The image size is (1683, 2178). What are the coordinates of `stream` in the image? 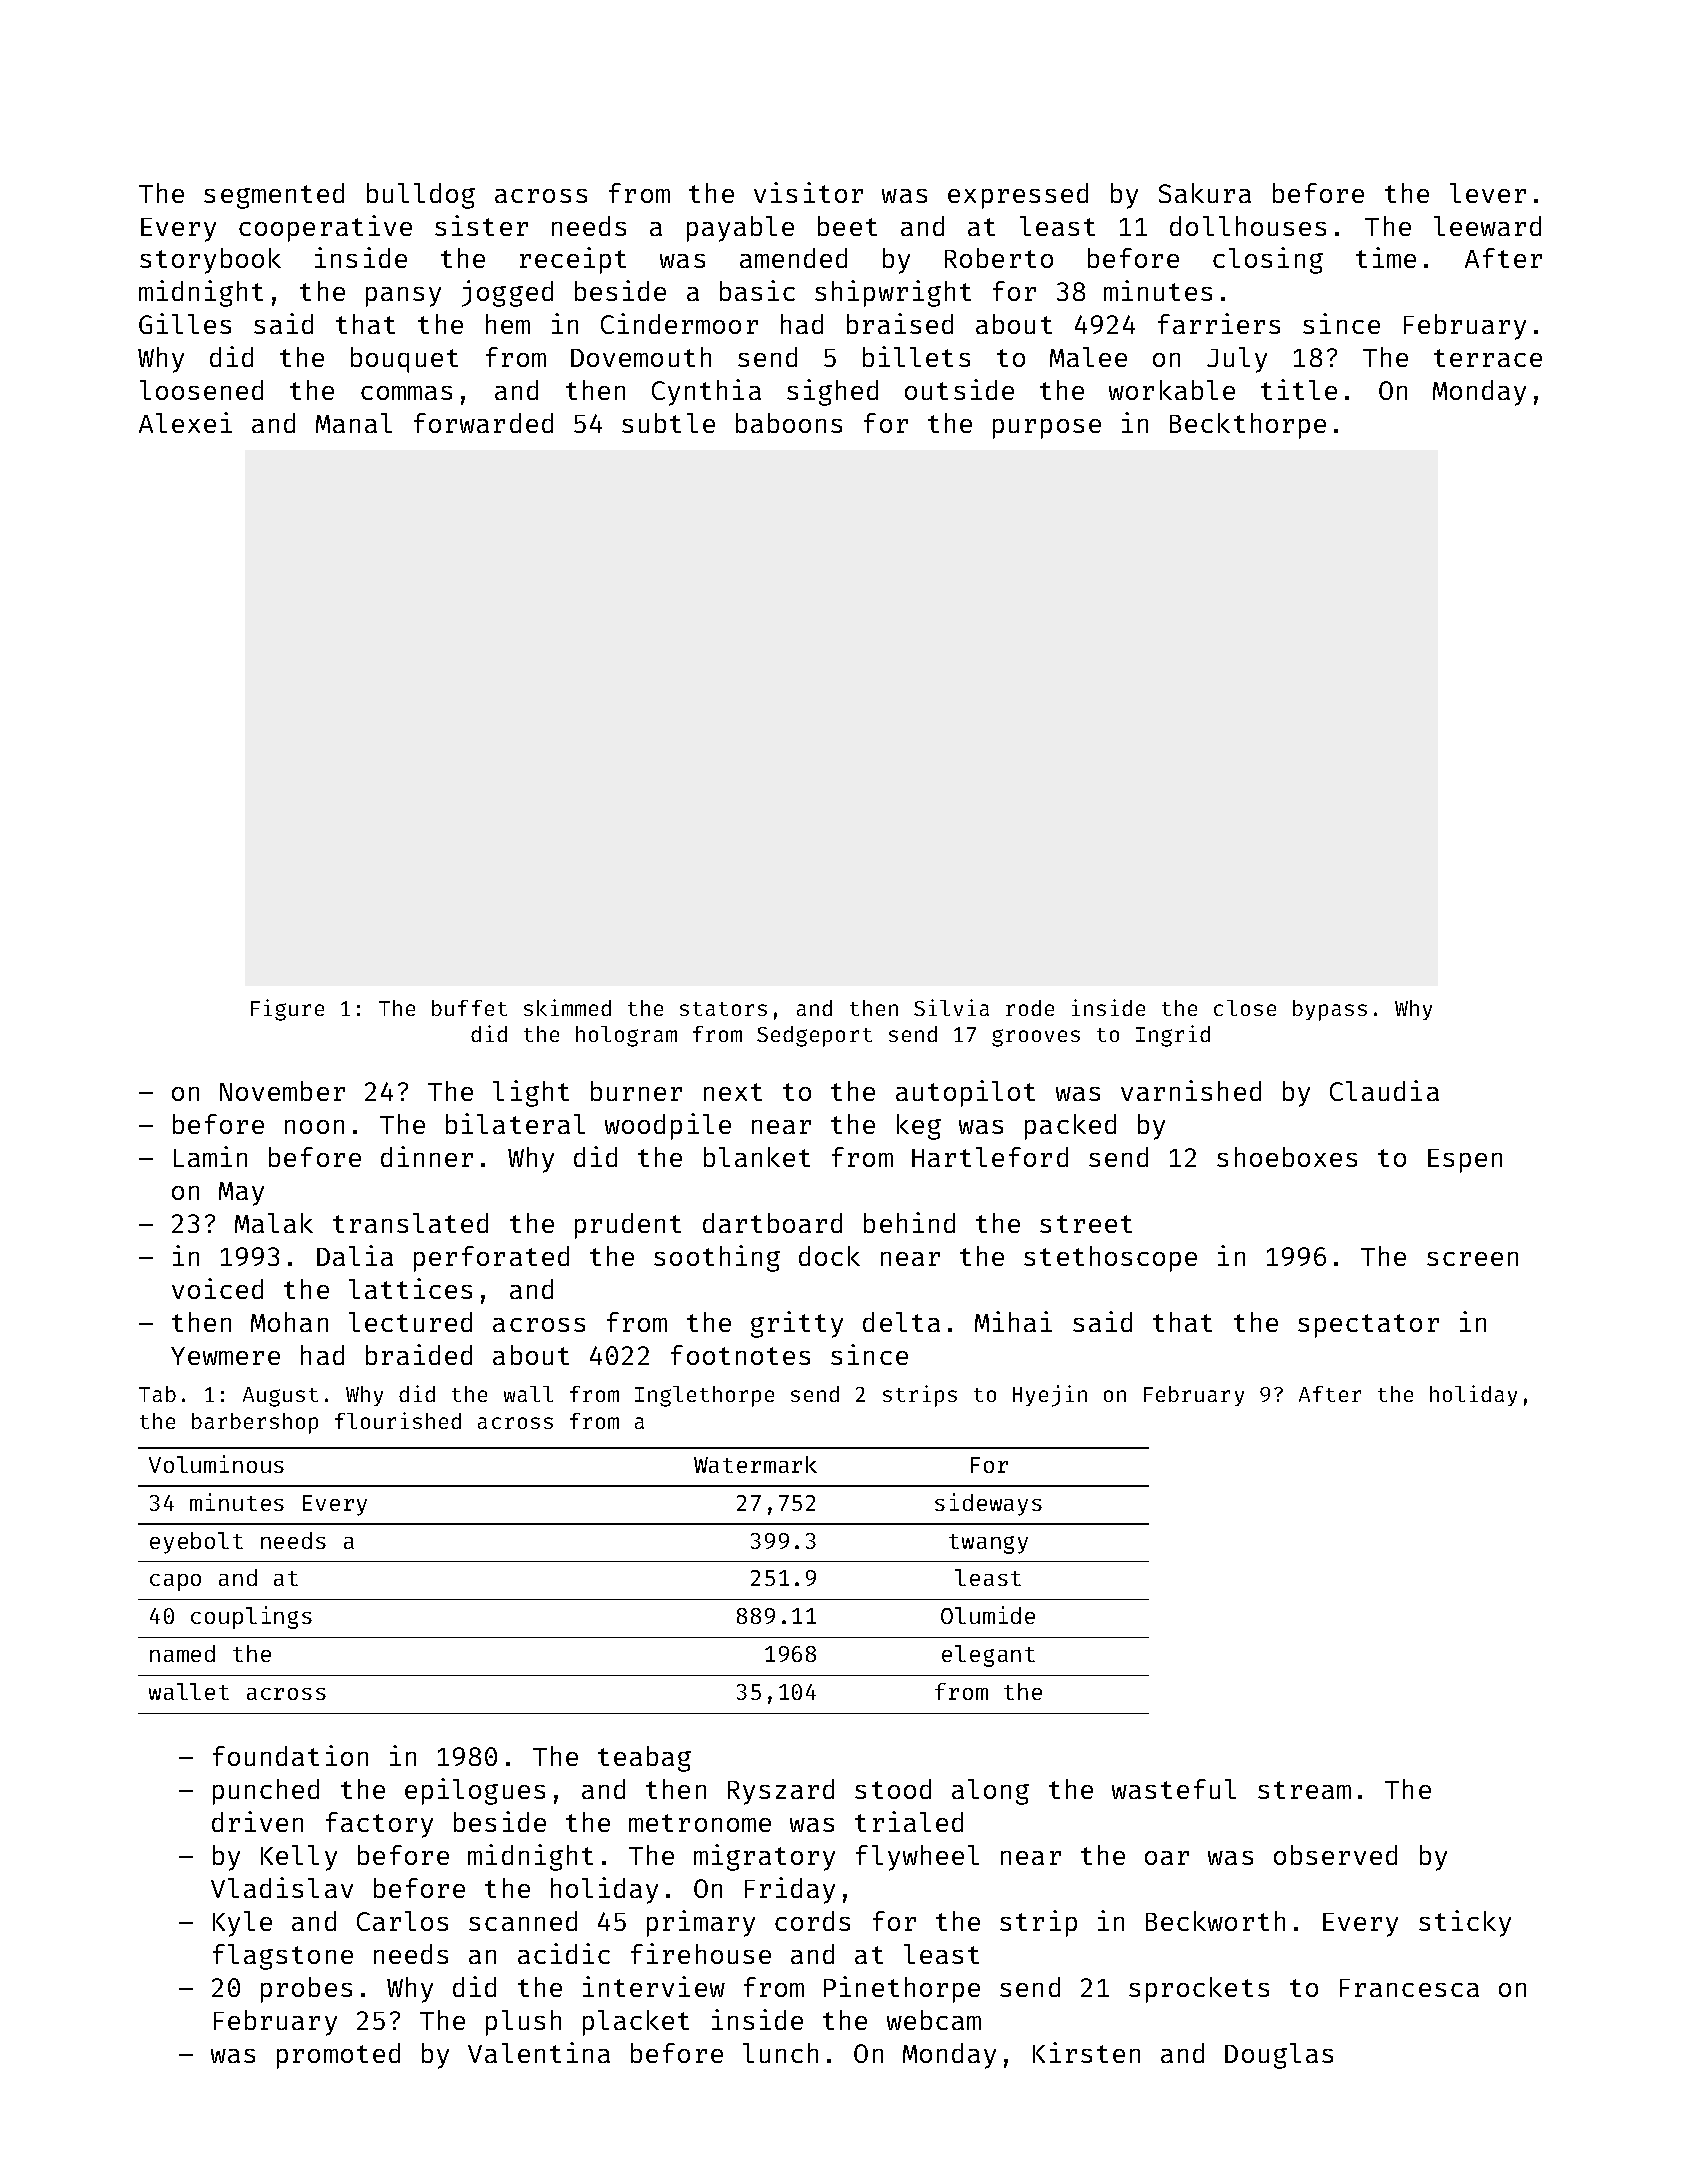 It's located at (1304, 1790).
